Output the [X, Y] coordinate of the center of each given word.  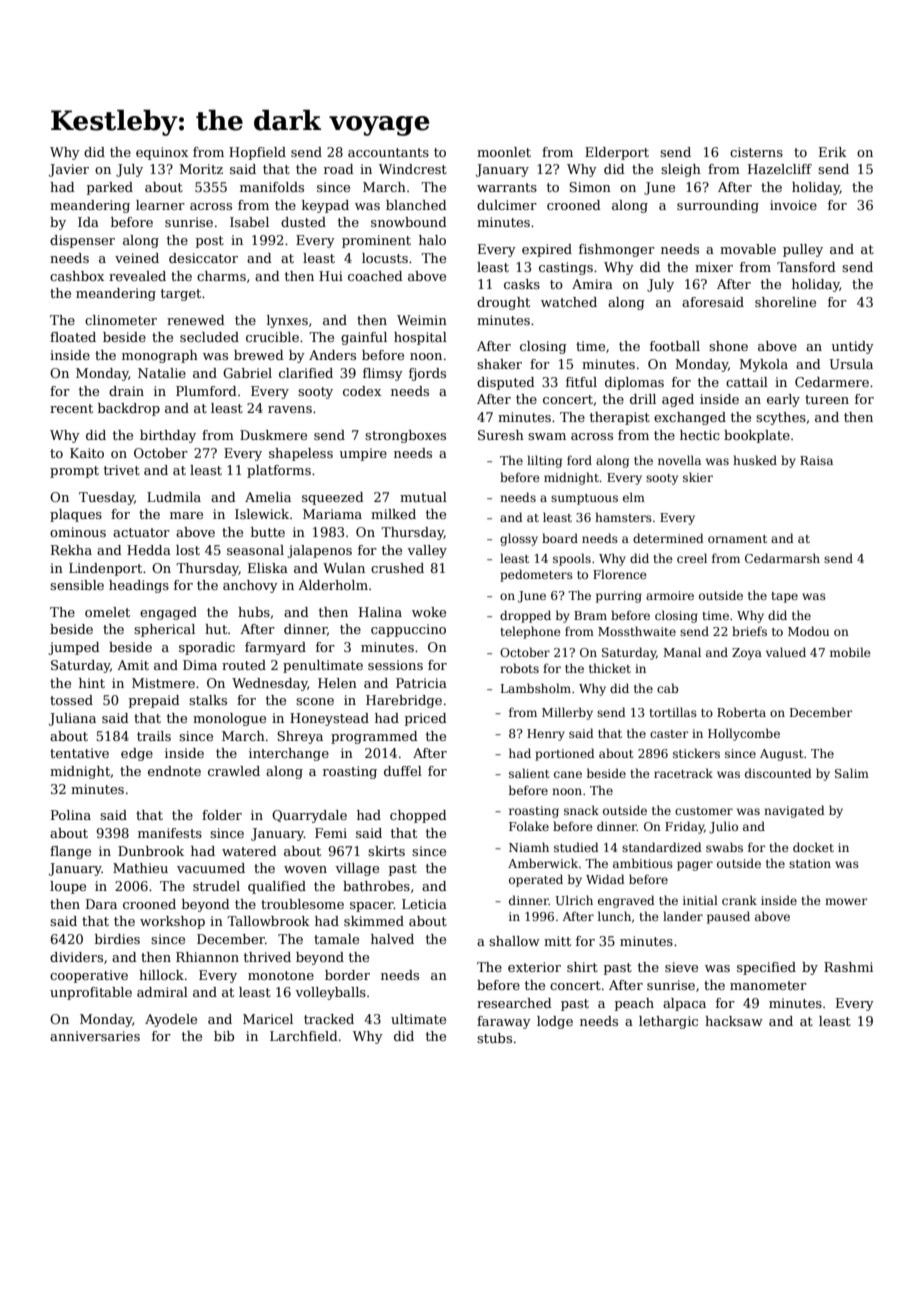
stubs [494, 1038]
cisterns [756, 152]
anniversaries [95, 1036]
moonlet [504, 152]
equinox [162, 153]
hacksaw [734, 1021]
